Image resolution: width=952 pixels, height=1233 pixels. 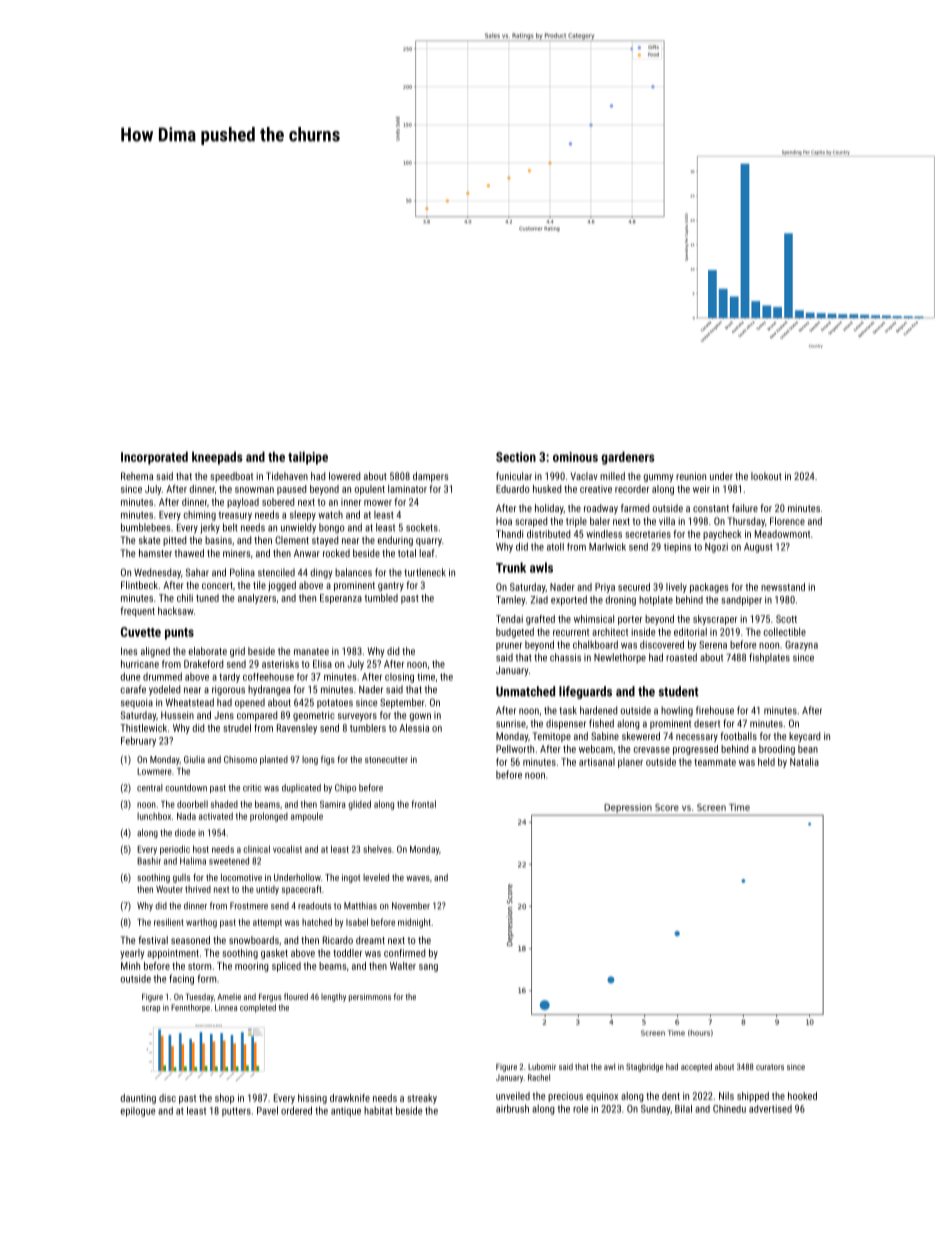 I want to click on desert, so click(x=707, y=723).
